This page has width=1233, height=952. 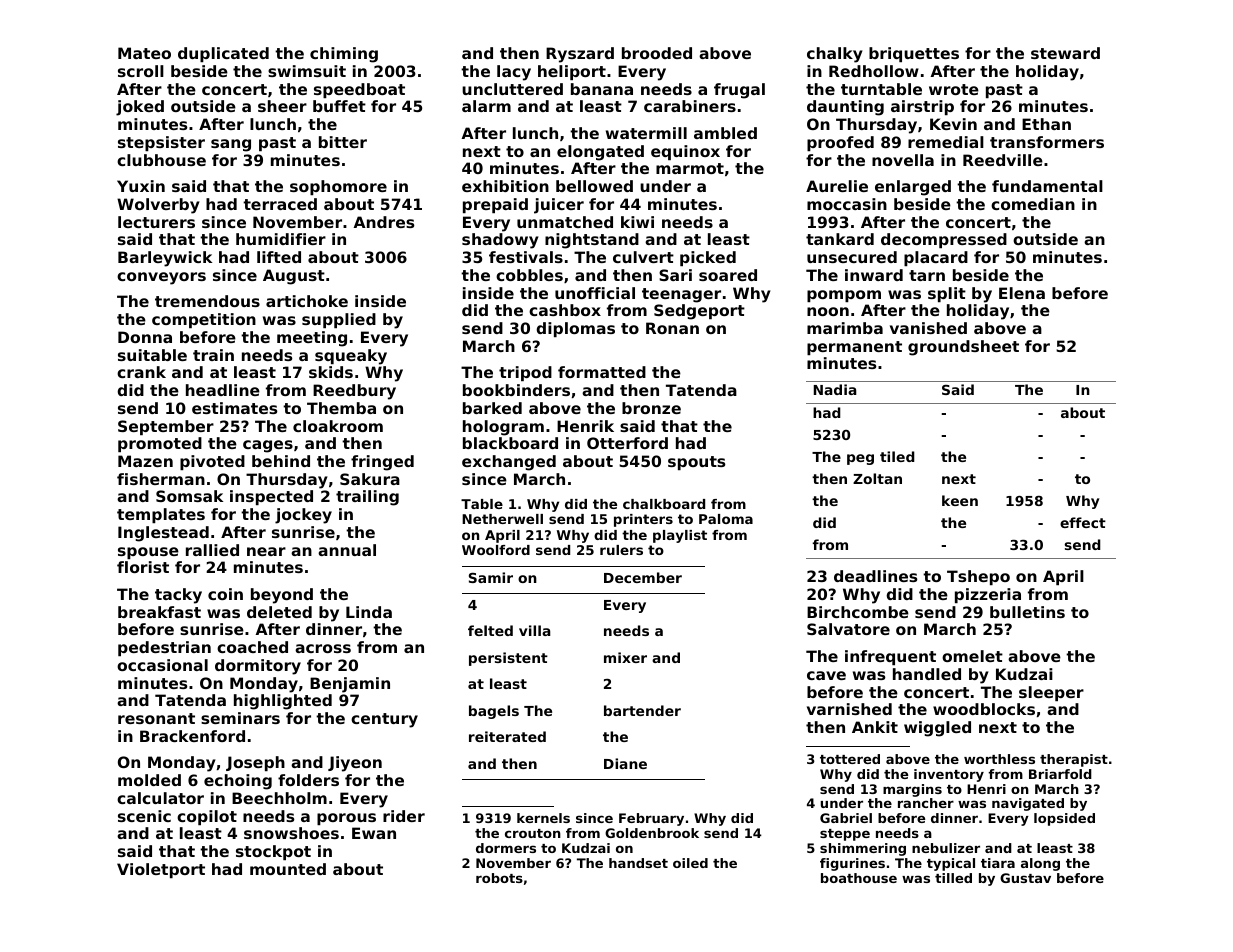 What do you see at coordinates (978, 577) in the page?
I see `Tshepo` at bounding box center [978, 577].
